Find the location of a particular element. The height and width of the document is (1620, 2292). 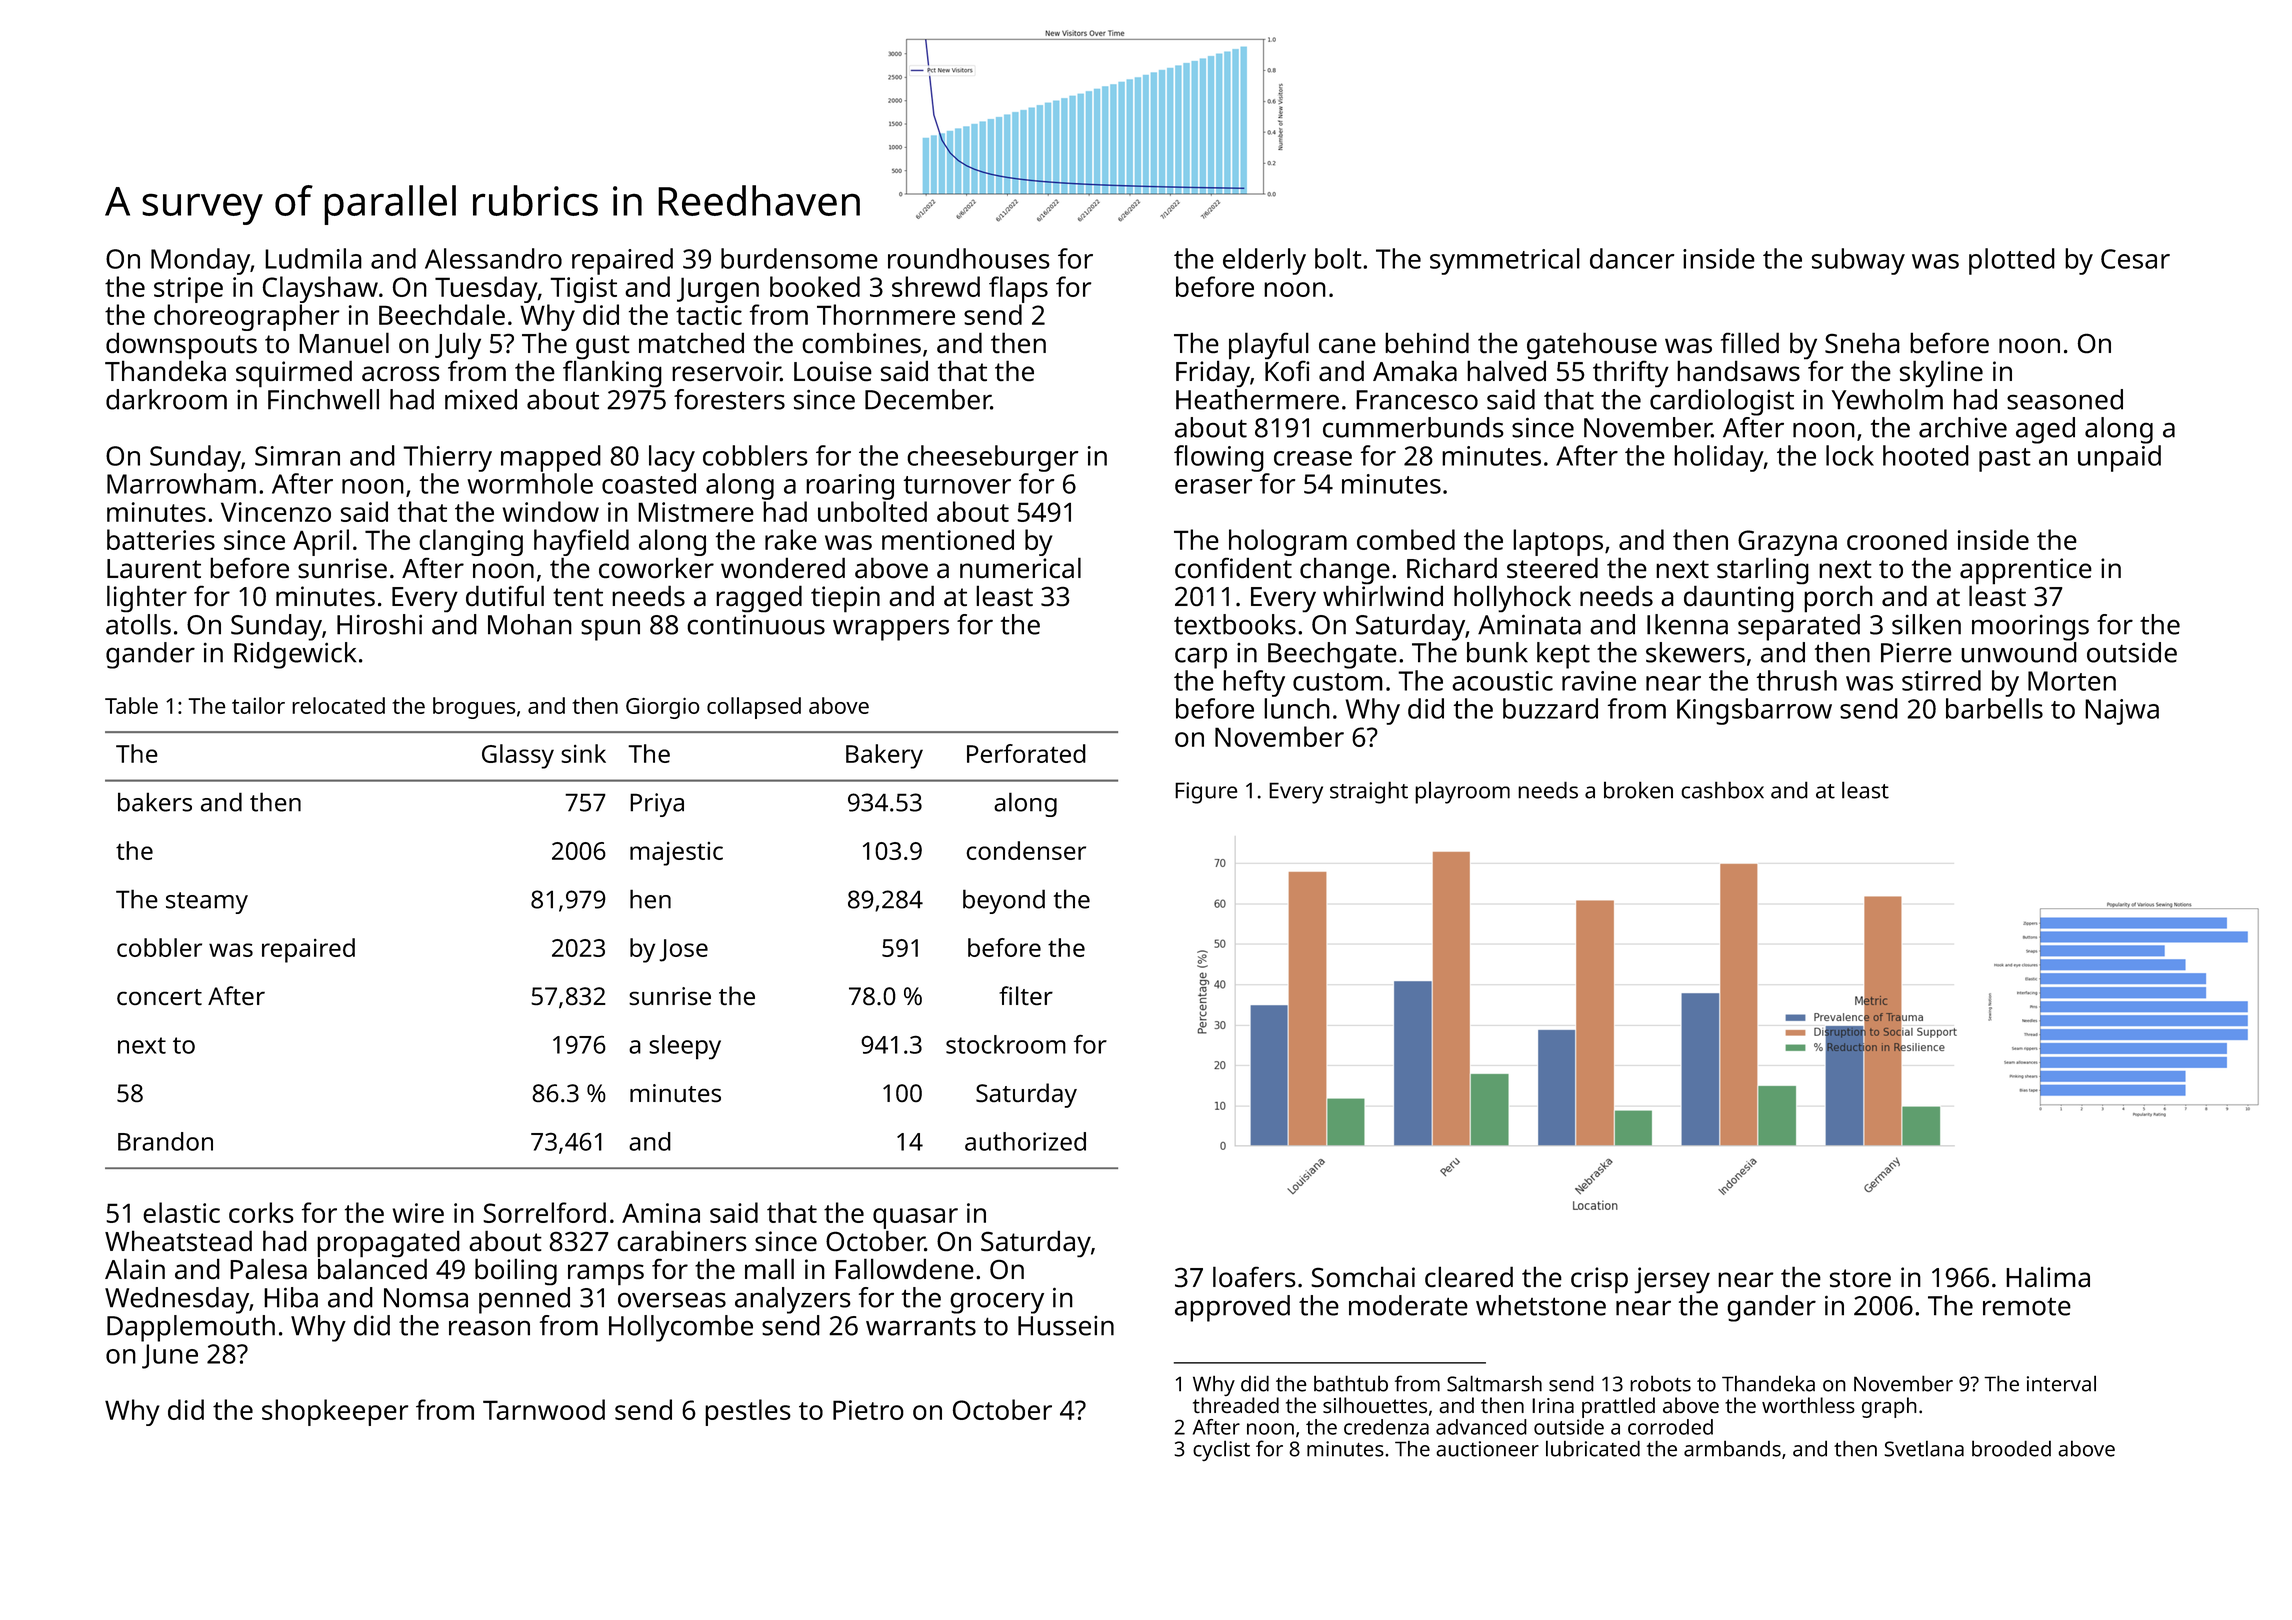

Tarnwood is located at coordinates (544, 1409).
